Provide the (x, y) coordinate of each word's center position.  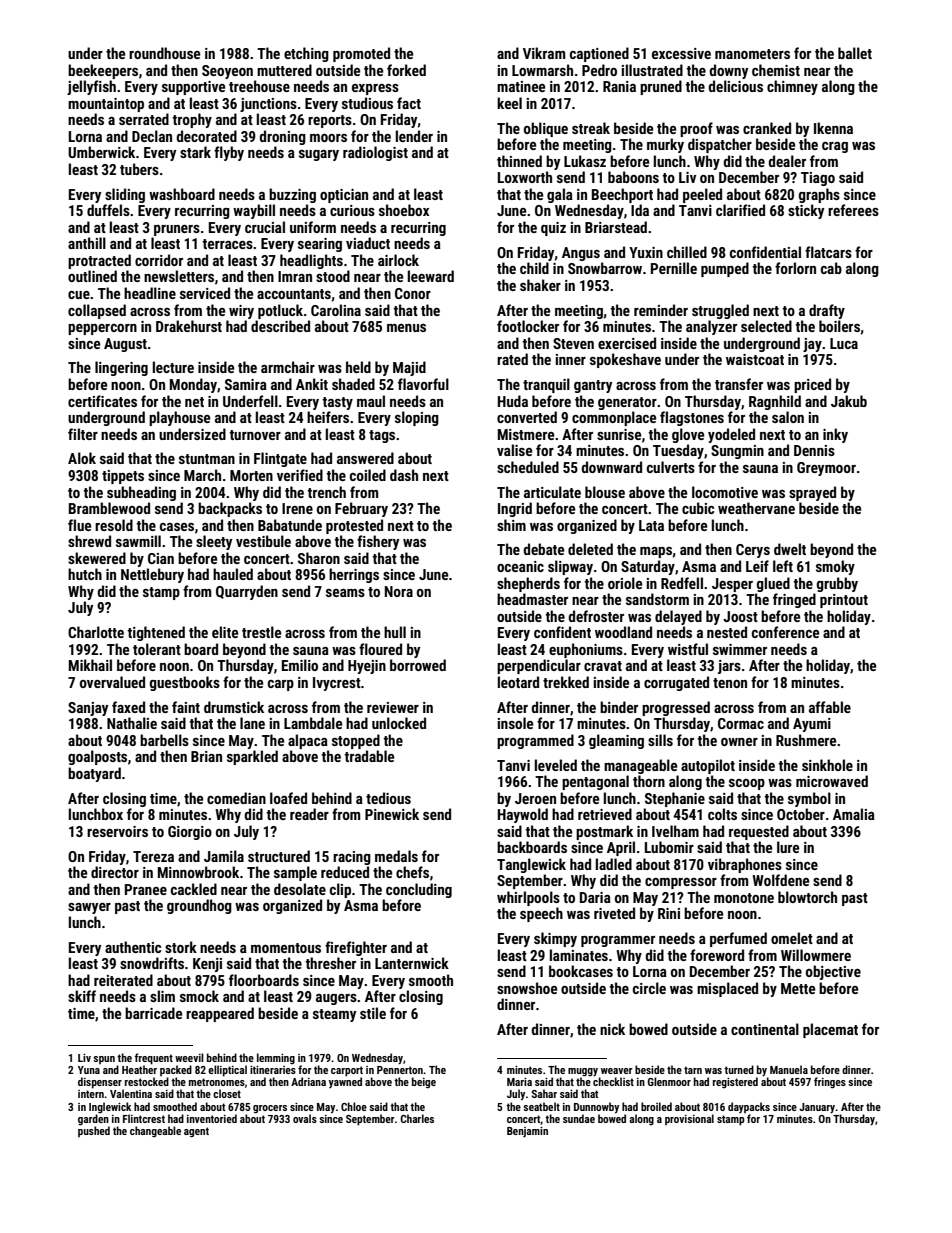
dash (404, 475)
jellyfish (91, 87)
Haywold (523, 815)
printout (844, 601)
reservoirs (117, 831)
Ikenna (833, 128)
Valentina (131, 1093)
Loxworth (525, 177)
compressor (681, 883)
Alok (82, 458)
